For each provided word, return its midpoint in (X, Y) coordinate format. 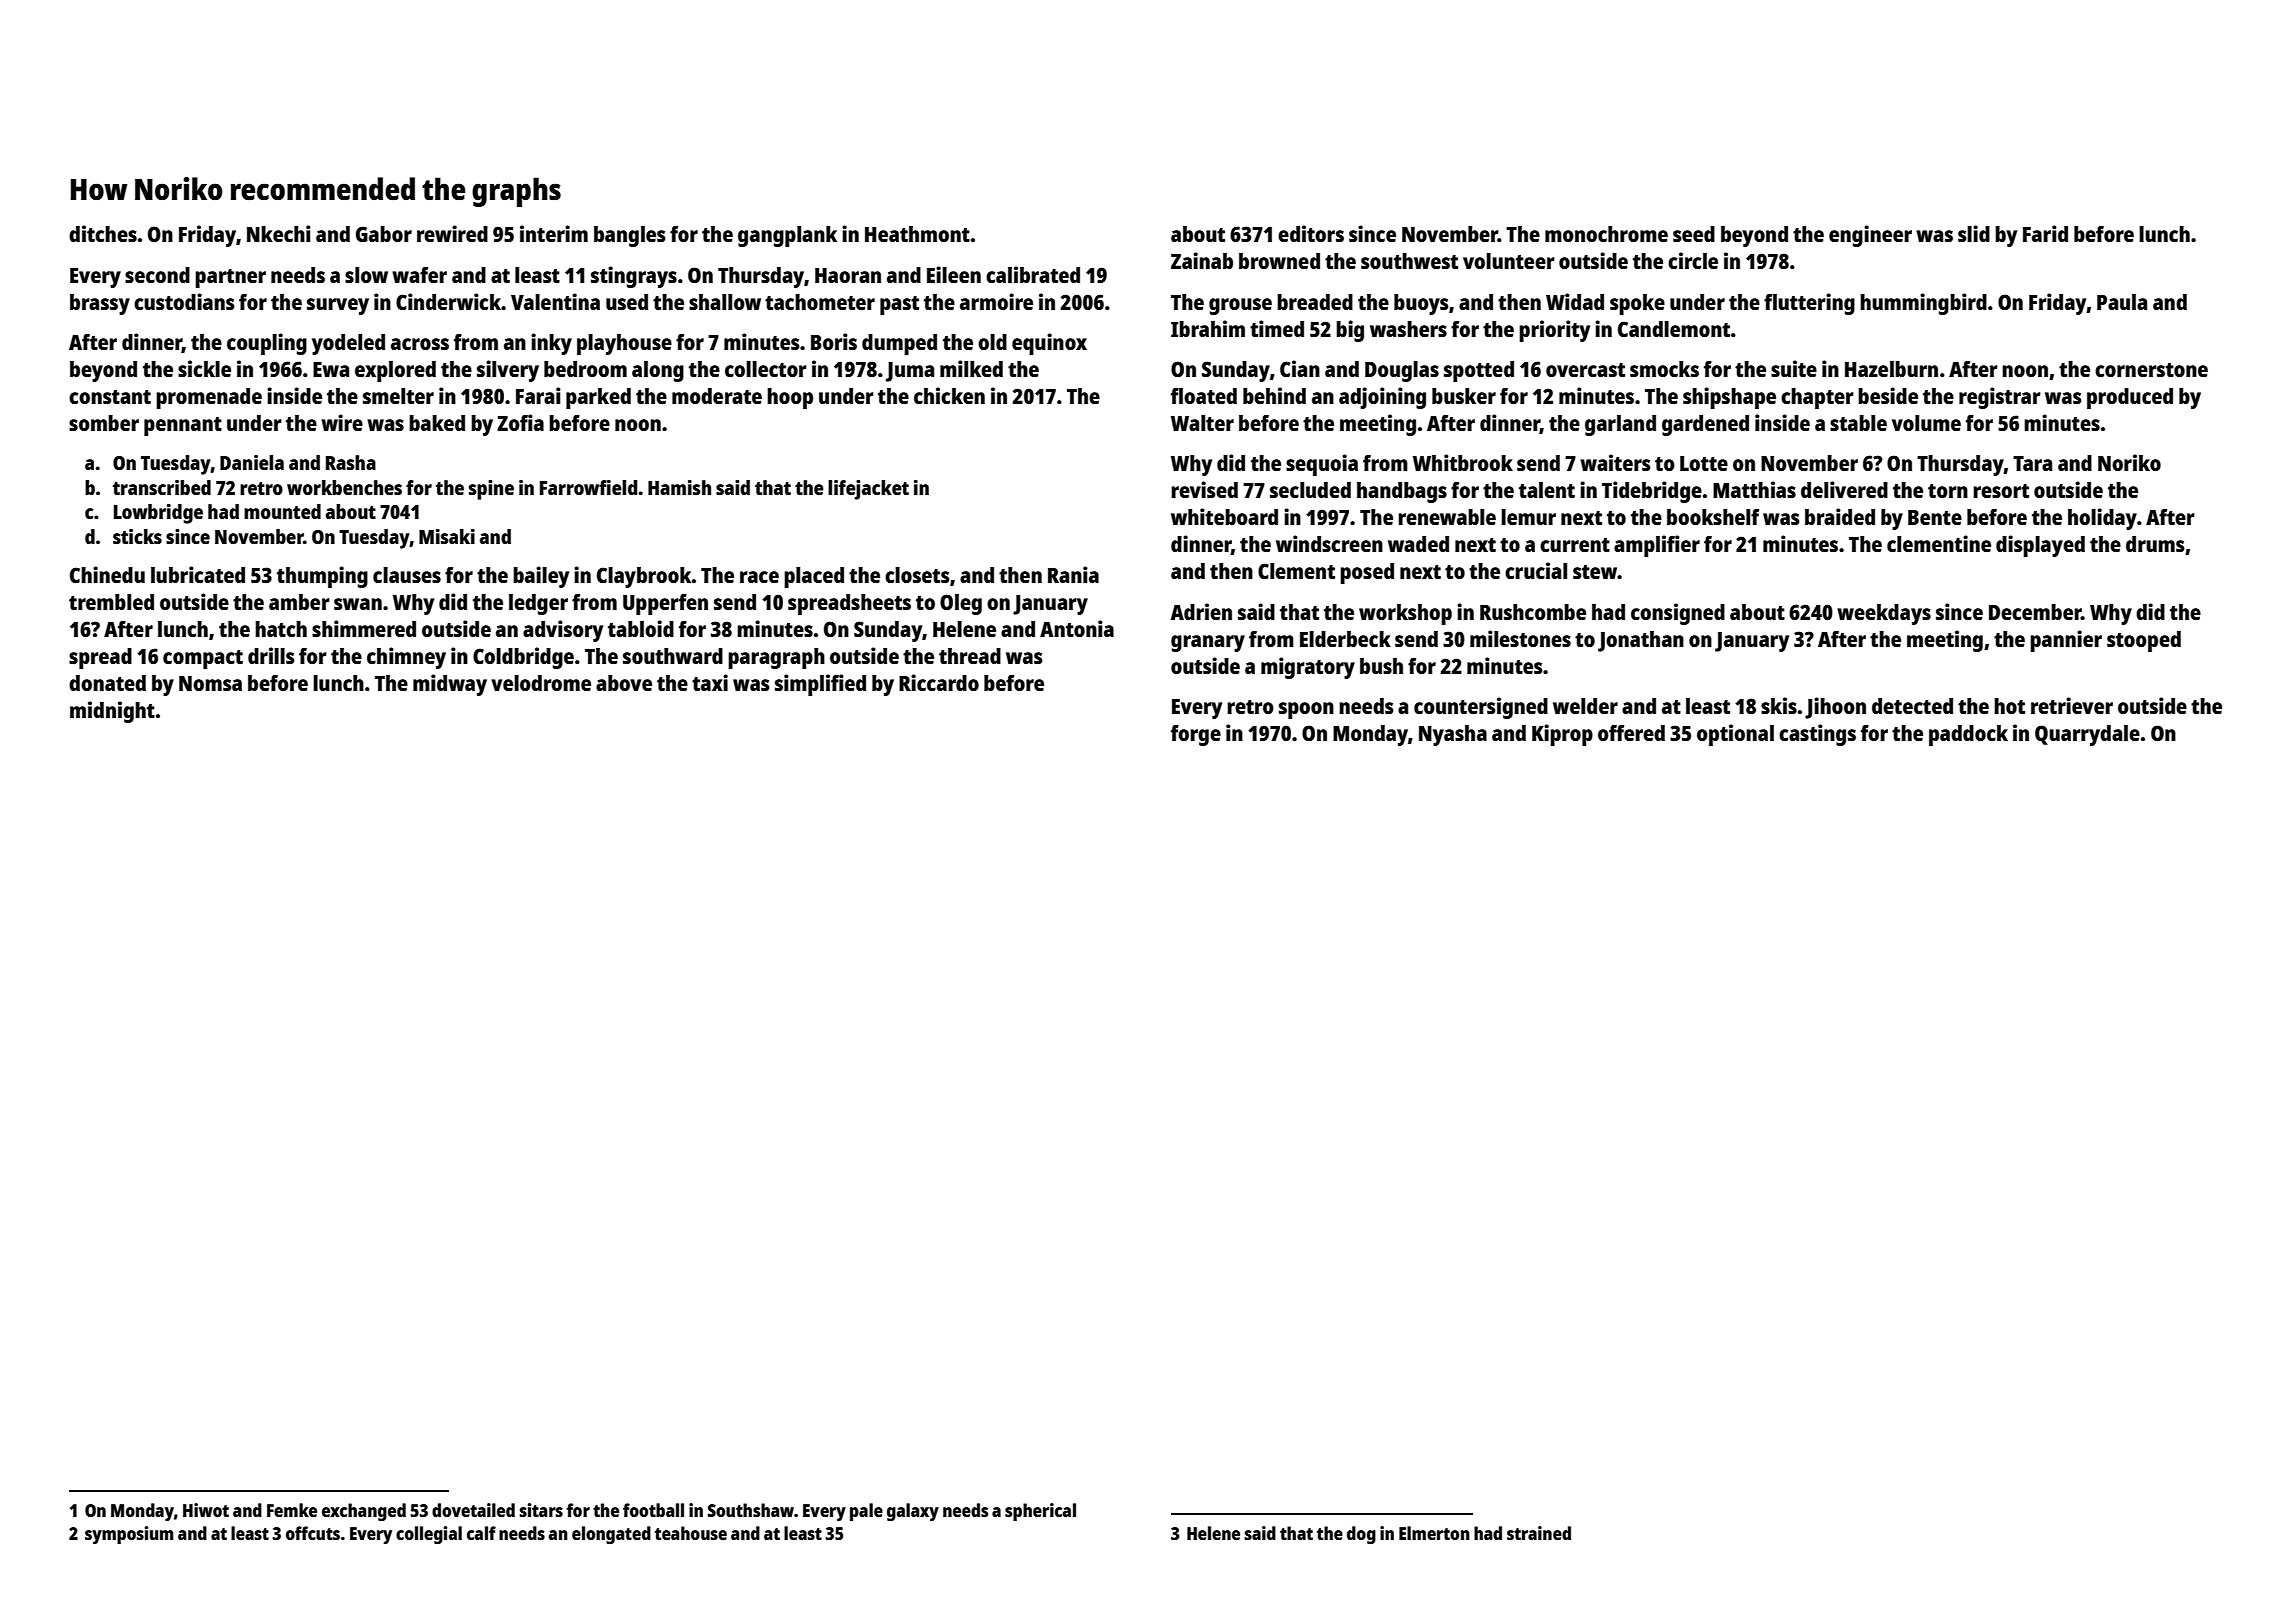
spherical (1040, 1512)
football (653, 1510)
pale (866, 1512)
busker (1464, 396)
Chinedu (107, 574)
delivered (1844, 489)
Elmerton (1434, 1533)
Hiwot (206, 1510)
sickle (204, 368)
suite (1794, 368)
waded (1418, 544)
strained (1539, 1533)
